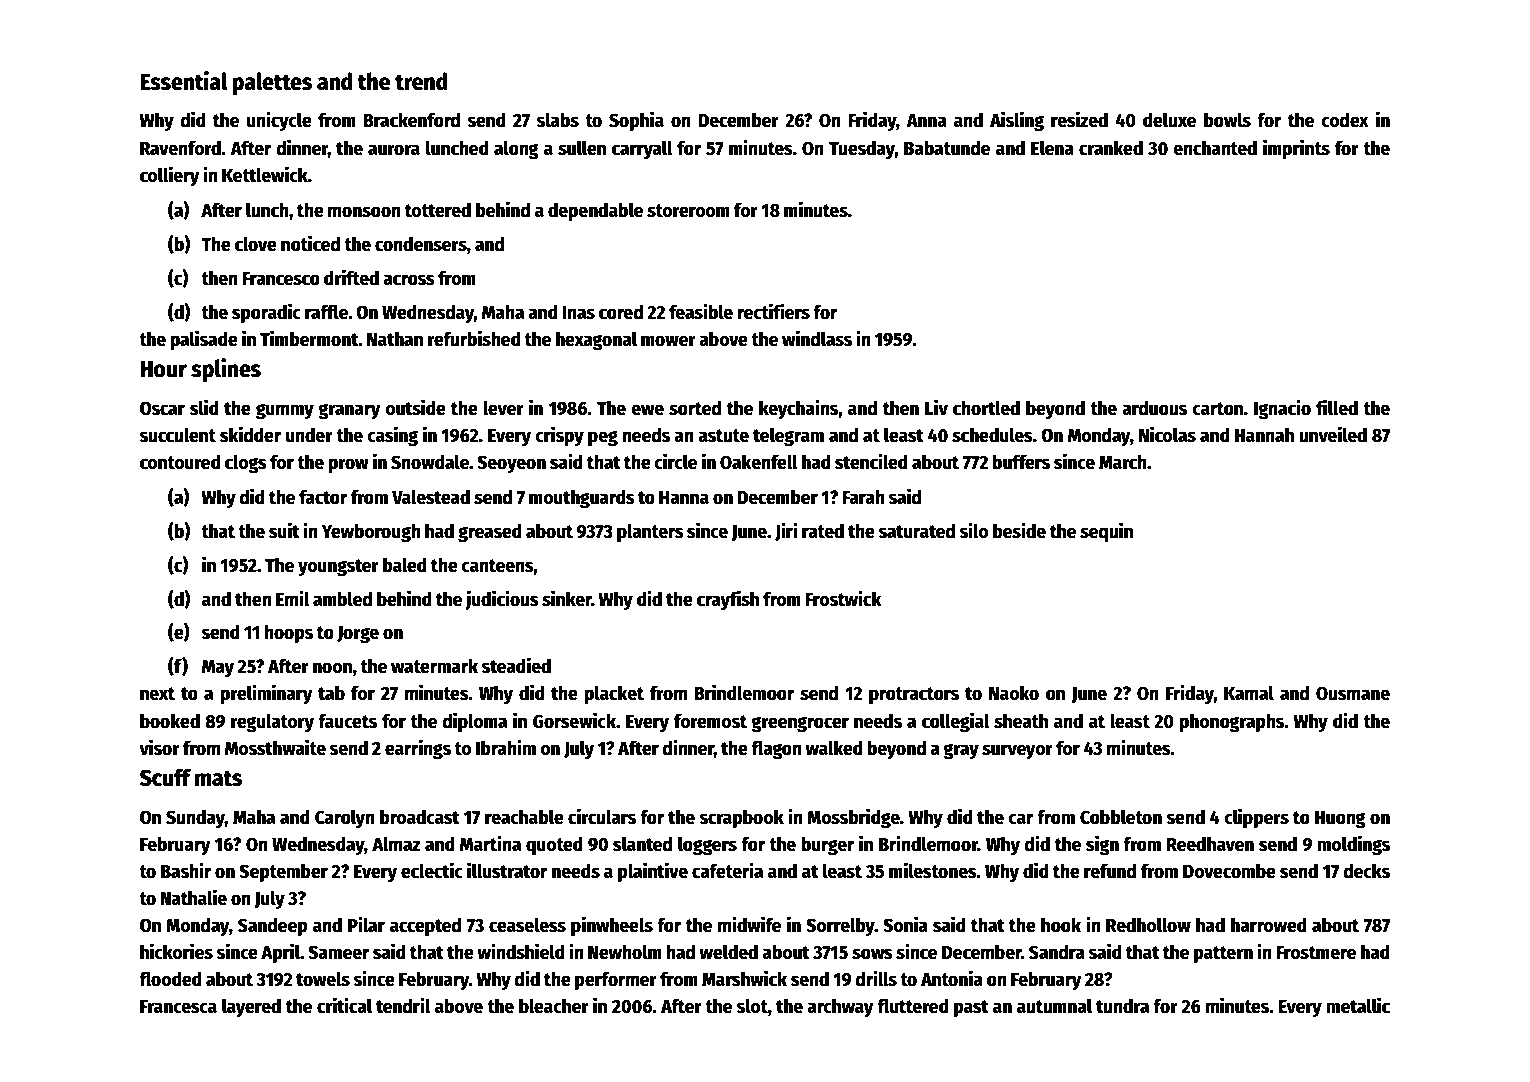  I want to click on enchanted, so click(1215, 148).
